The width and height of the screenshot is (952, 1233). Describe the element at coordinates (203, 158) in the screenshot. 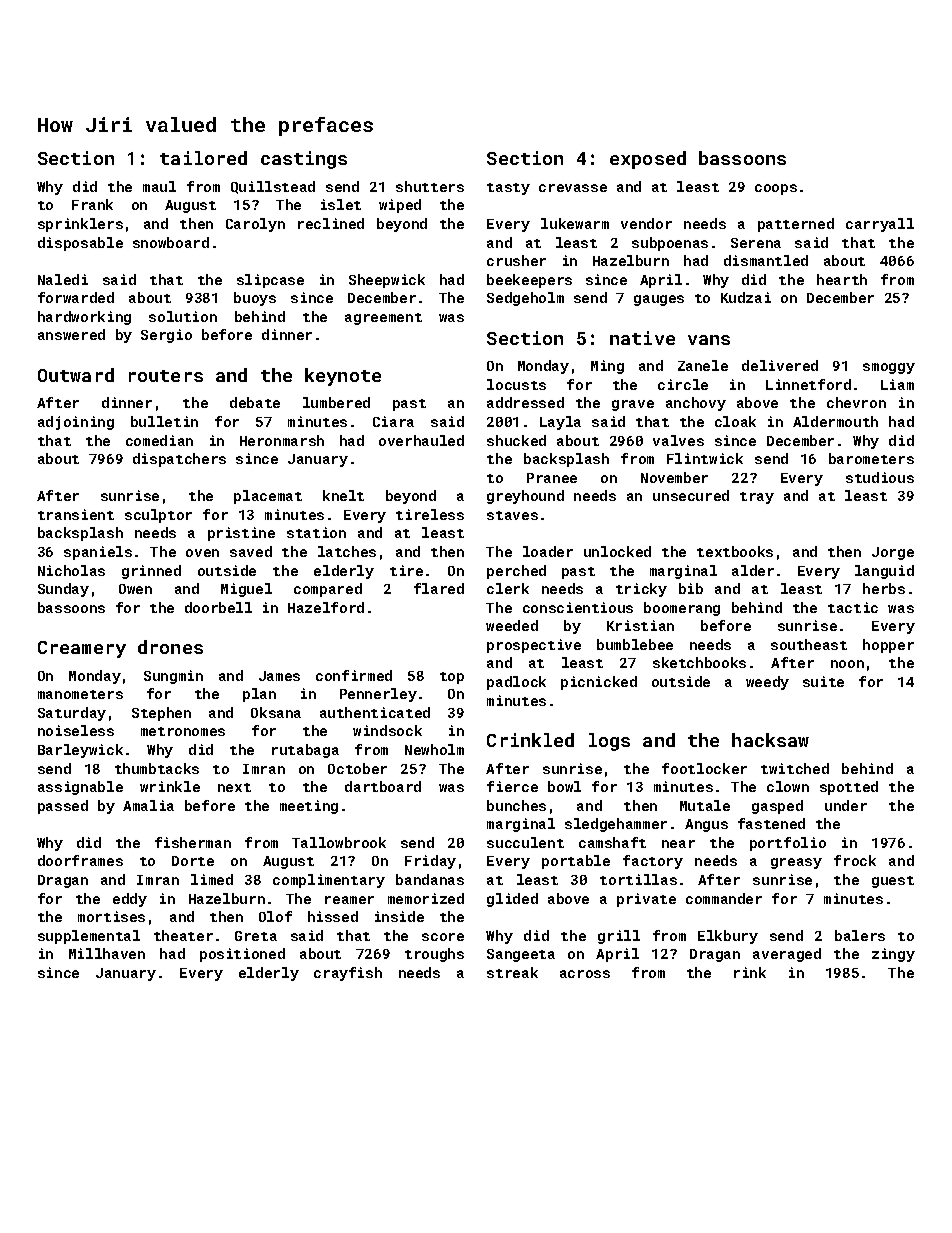

I see `tailored` at that location.
